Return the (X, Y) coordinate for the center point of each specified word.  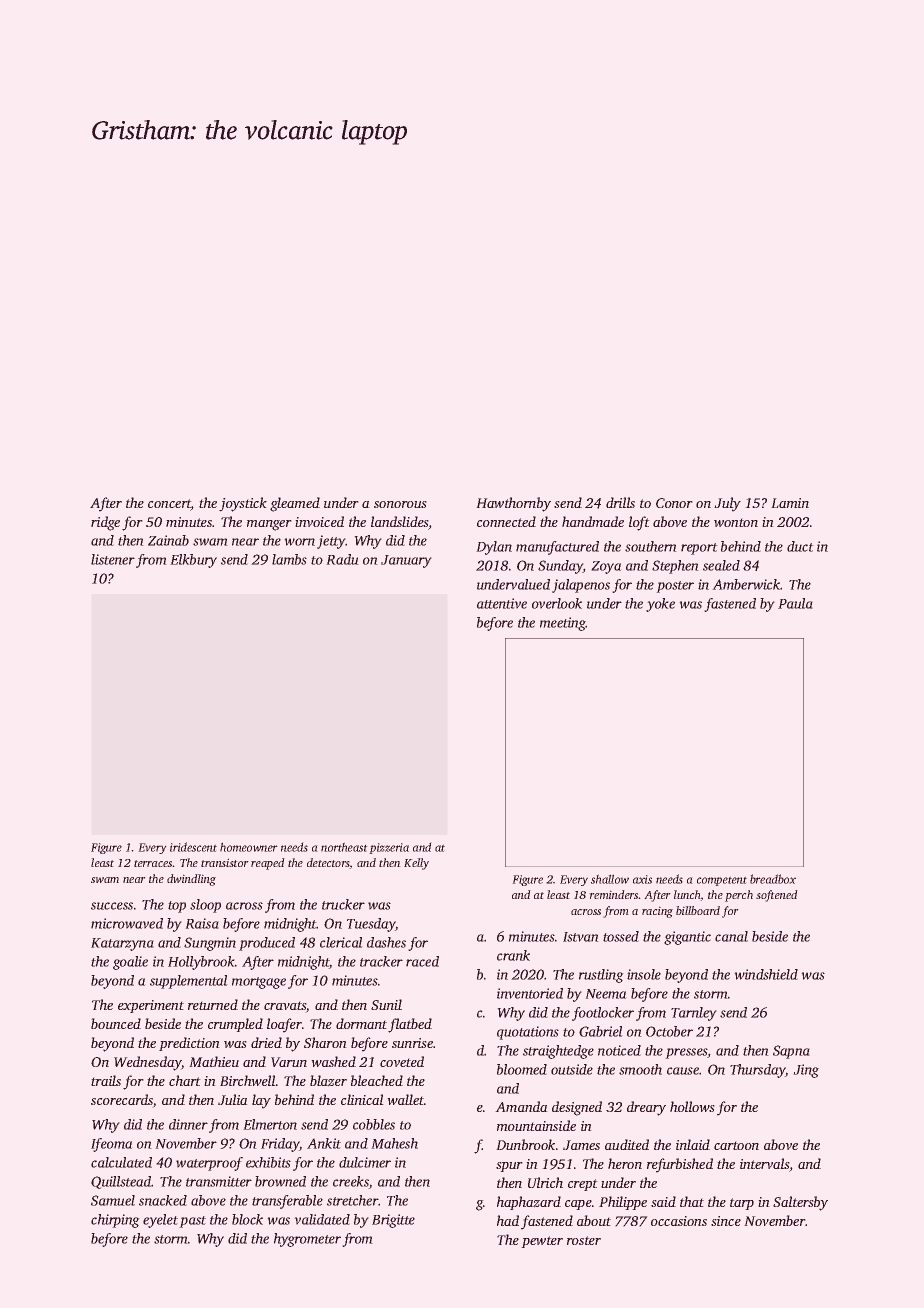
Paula (795, 603)
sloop (205, 906)
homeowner (249, 847)
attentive (502, 603)
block (247, 1219)
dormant (361, 1023)
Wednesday (148, 1063)
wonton (736, 522)
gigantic (687, 938)
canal (731, 936)
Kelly (416, 864)
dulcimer (365, 1162)
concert (169, 505)
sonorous (400, 504)
